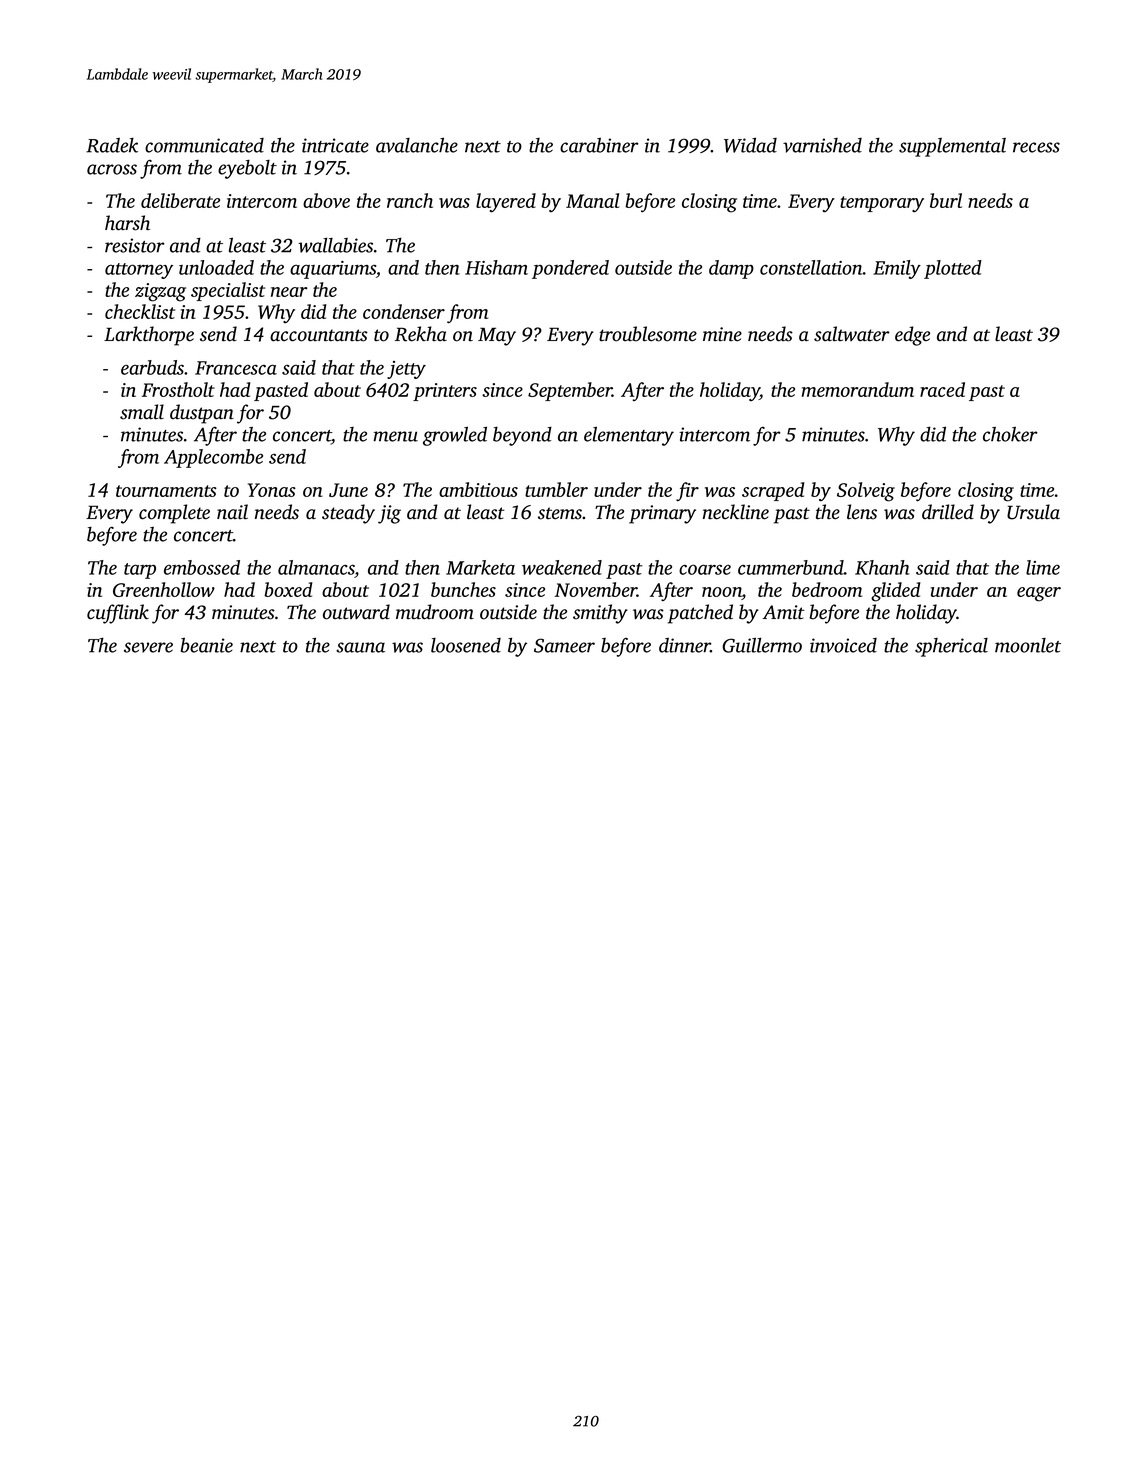 The height and width of the screenshot is (1484, 1147). What do you see at coordinates (152, 367) in the screenshot?
I see `earbuds` at bounding box center [152, 367].
